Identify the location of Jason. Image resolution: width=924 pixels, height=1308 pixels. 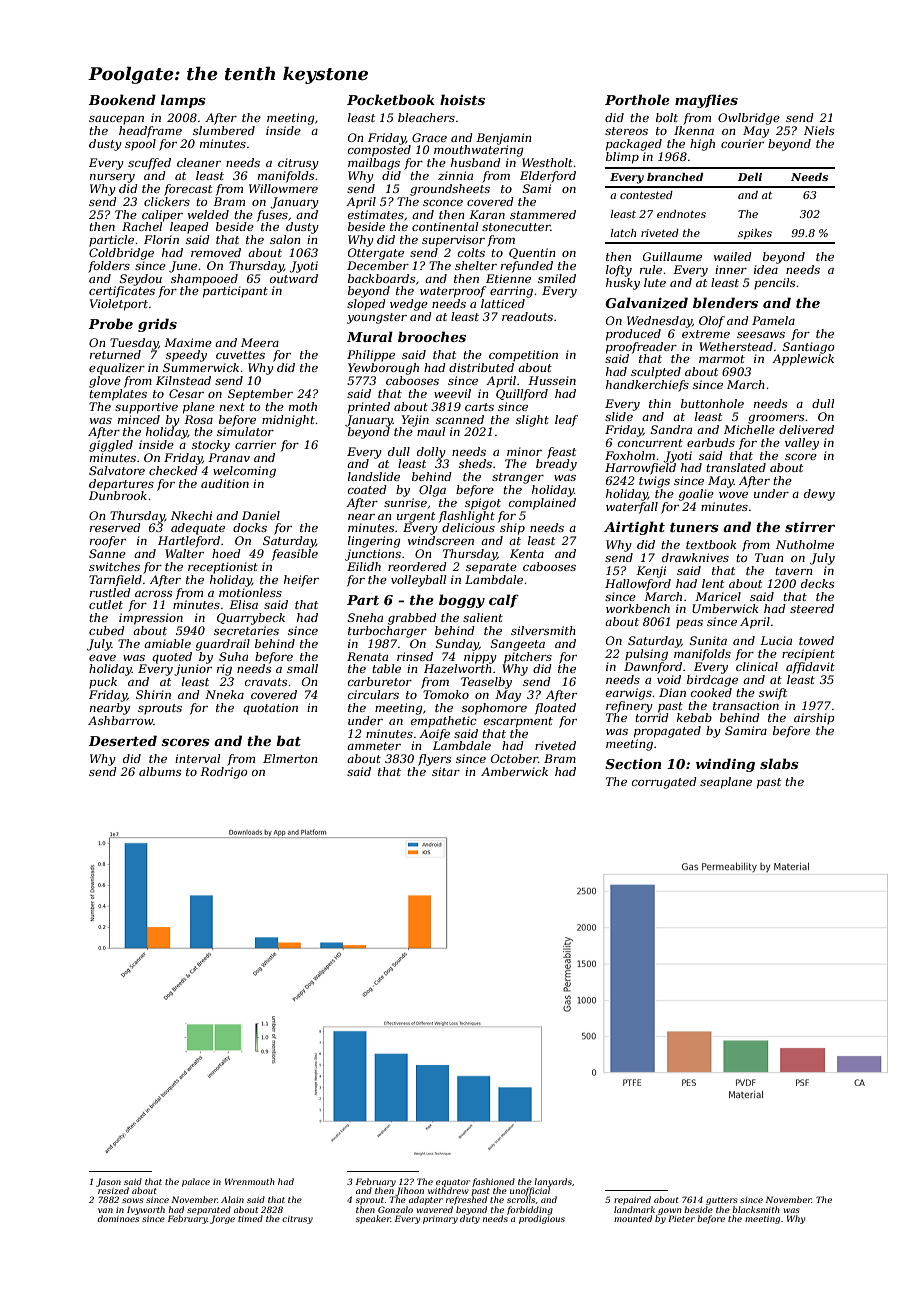
(108, 1182).
